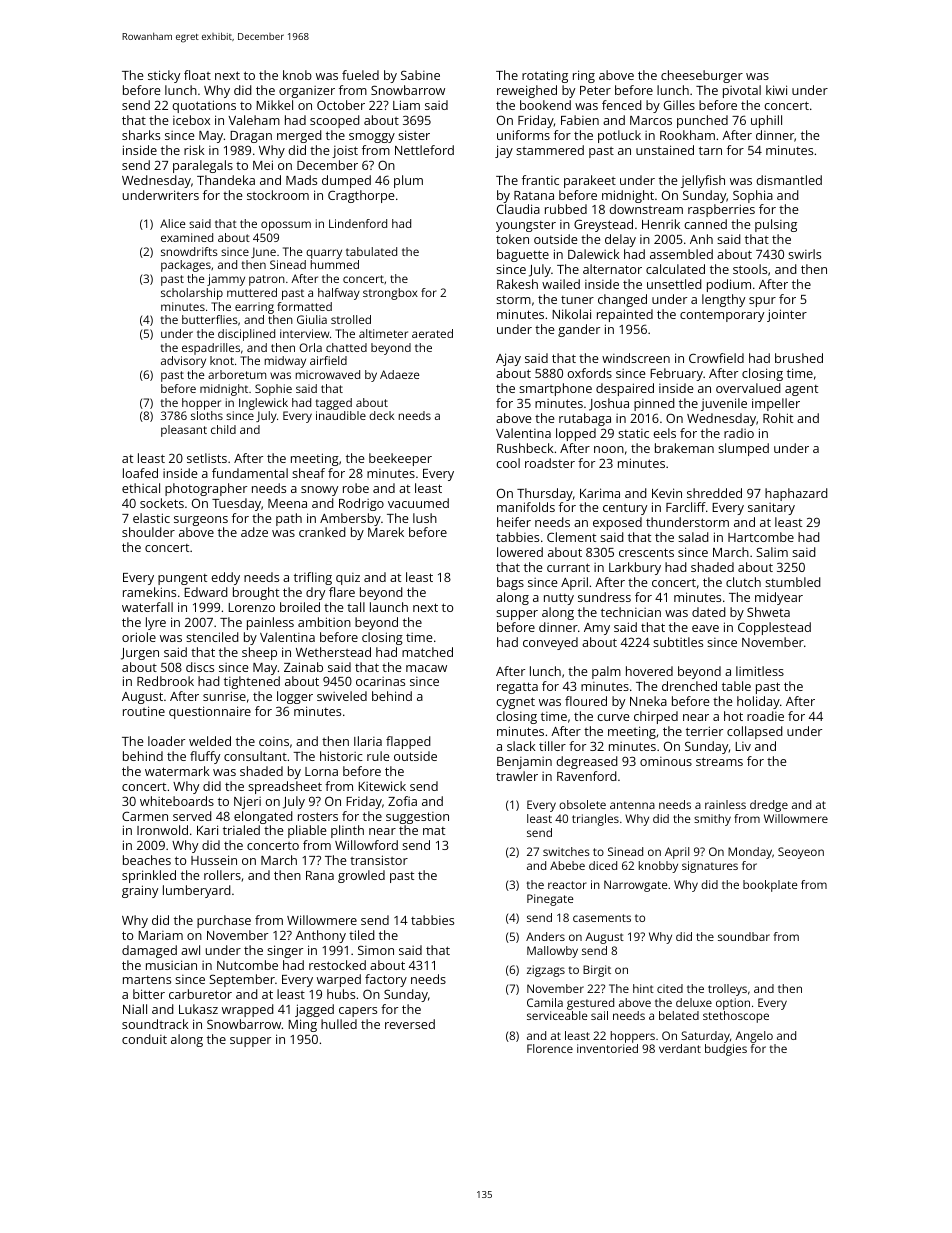 The height and width of the screenshot is (1233, 952). I want to click on sharks, so click(141, 135).
